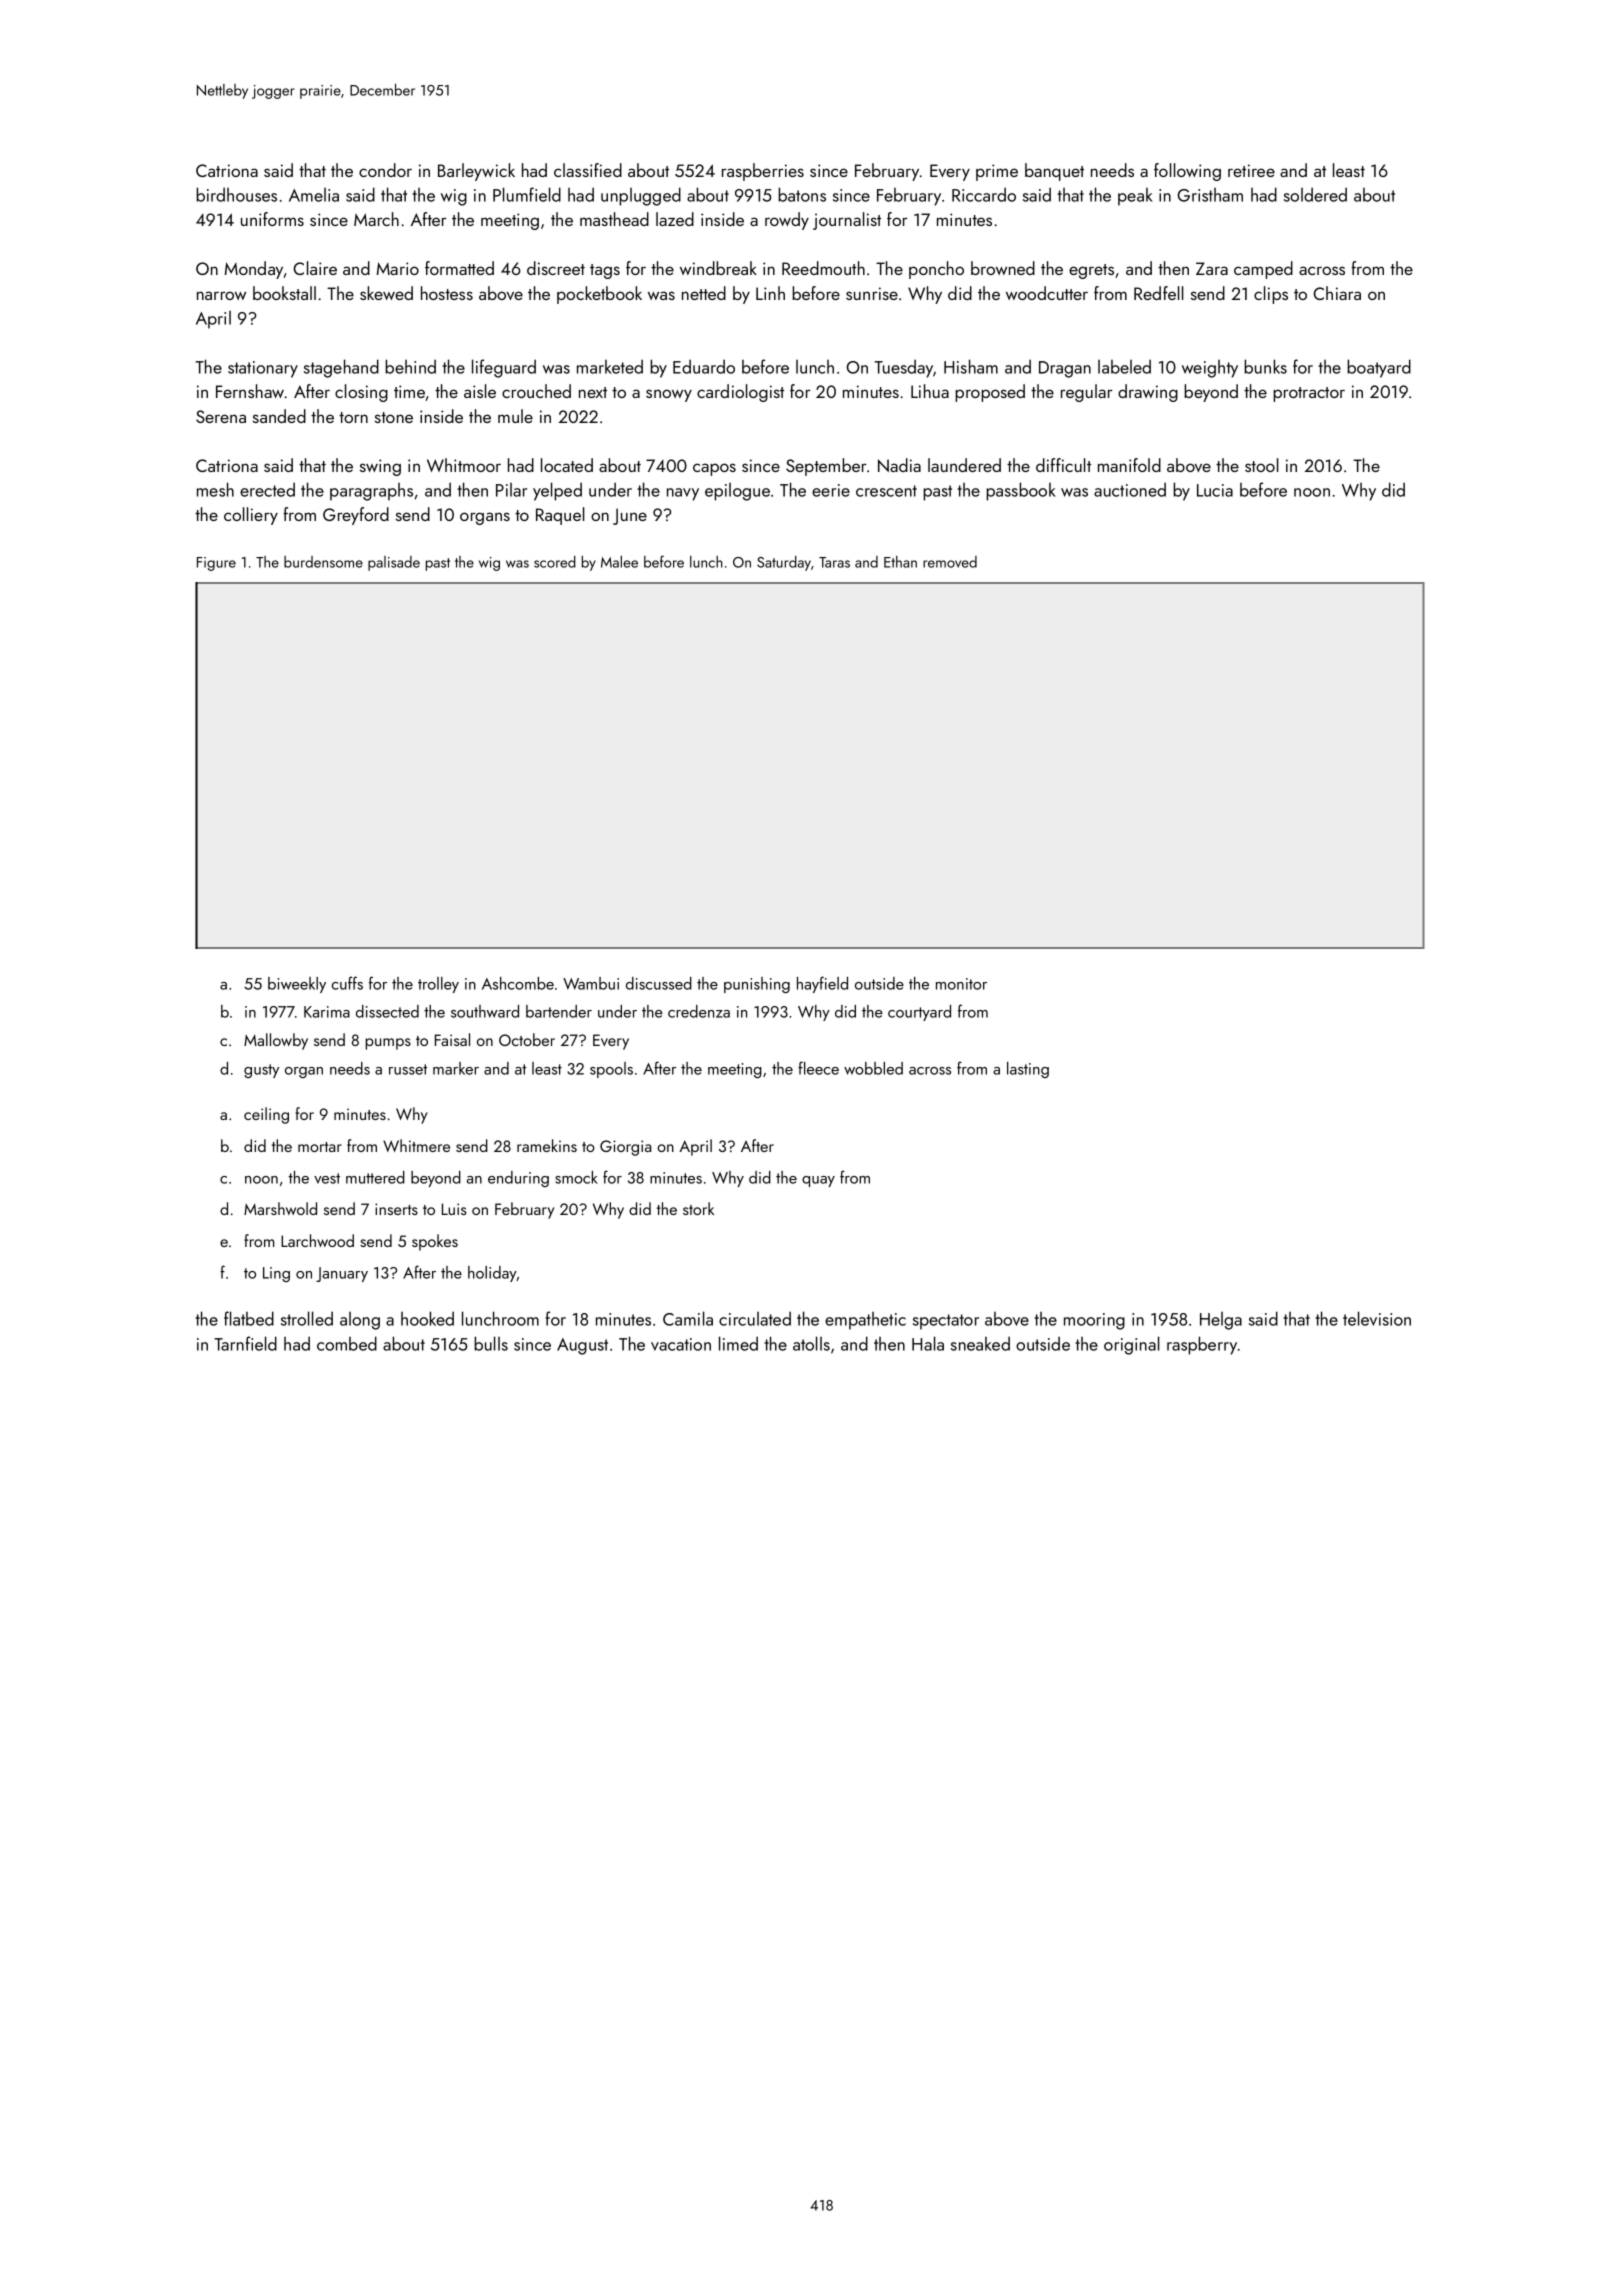 The height and width of the document is (2292, 1620). What do you see at coordinates (1130, 489) in the document?
I see `auctioned` at bounding box center [1130, 489].
